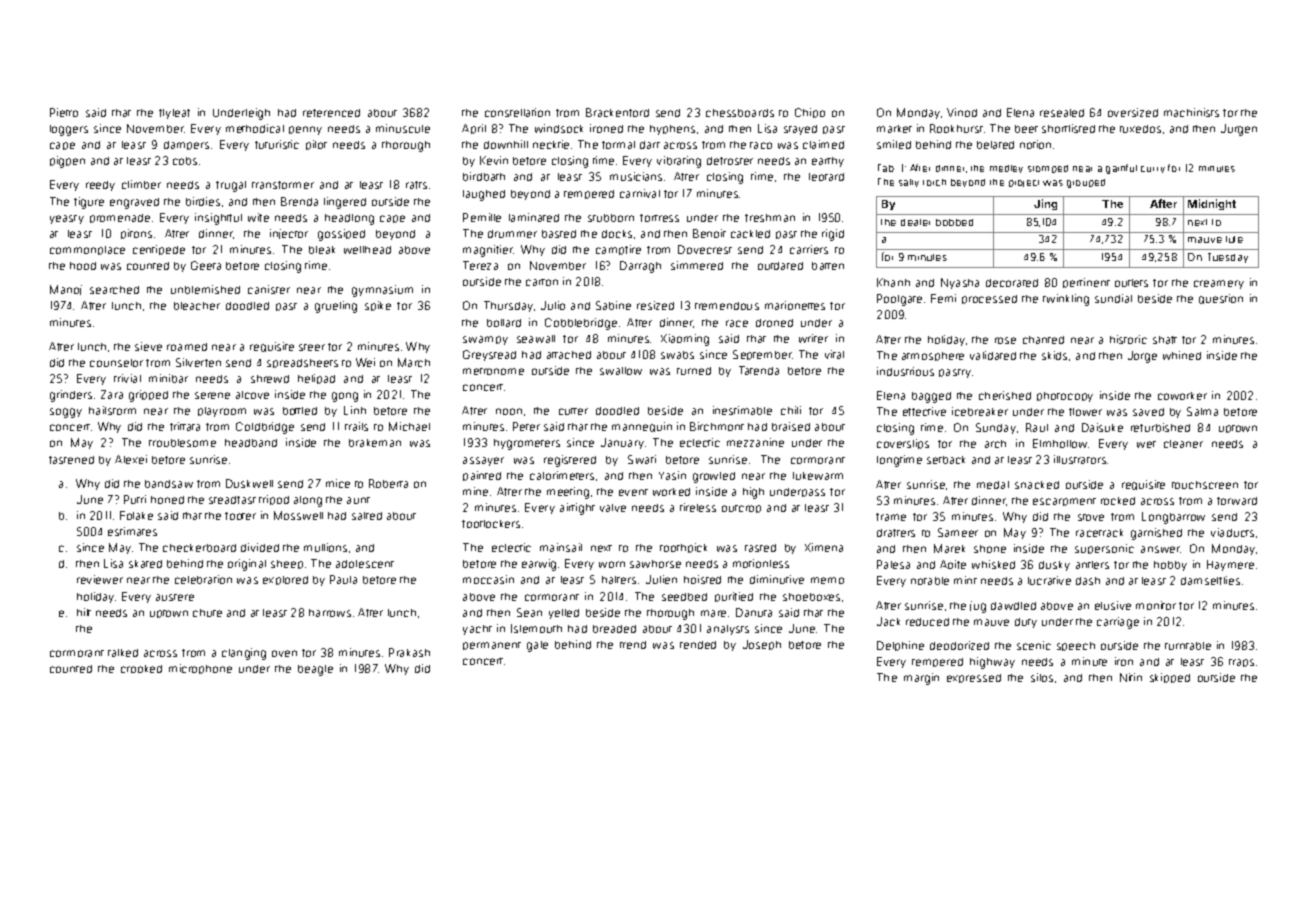 This document has width=1308, height=924. What do you see at coordinates (84, 612) in the document?
I see `hilt` at bounding box center [84, 612].
